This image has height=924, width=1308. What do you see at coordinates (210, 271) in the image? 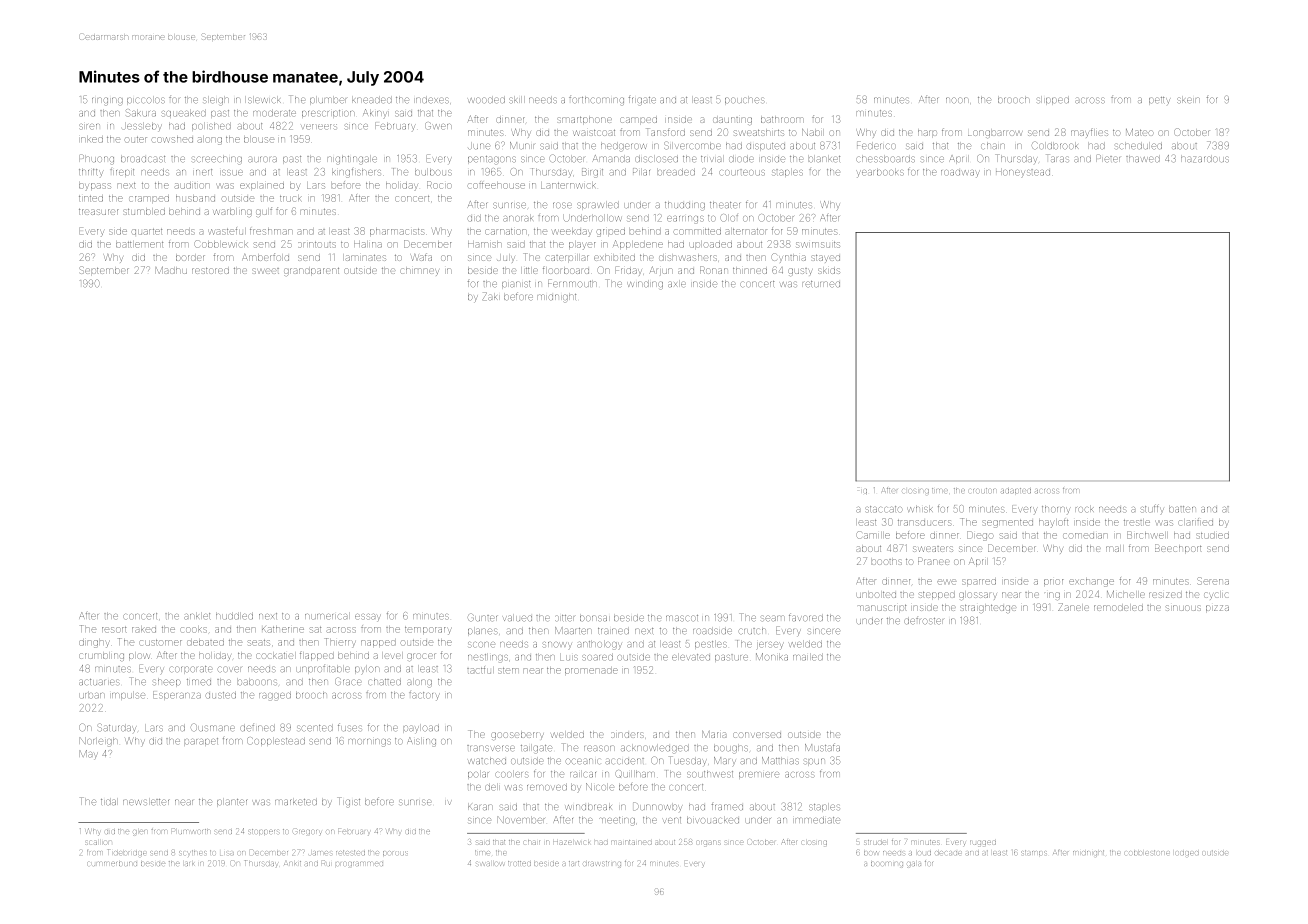
I see `restored` at bounding box center [210, 271].
